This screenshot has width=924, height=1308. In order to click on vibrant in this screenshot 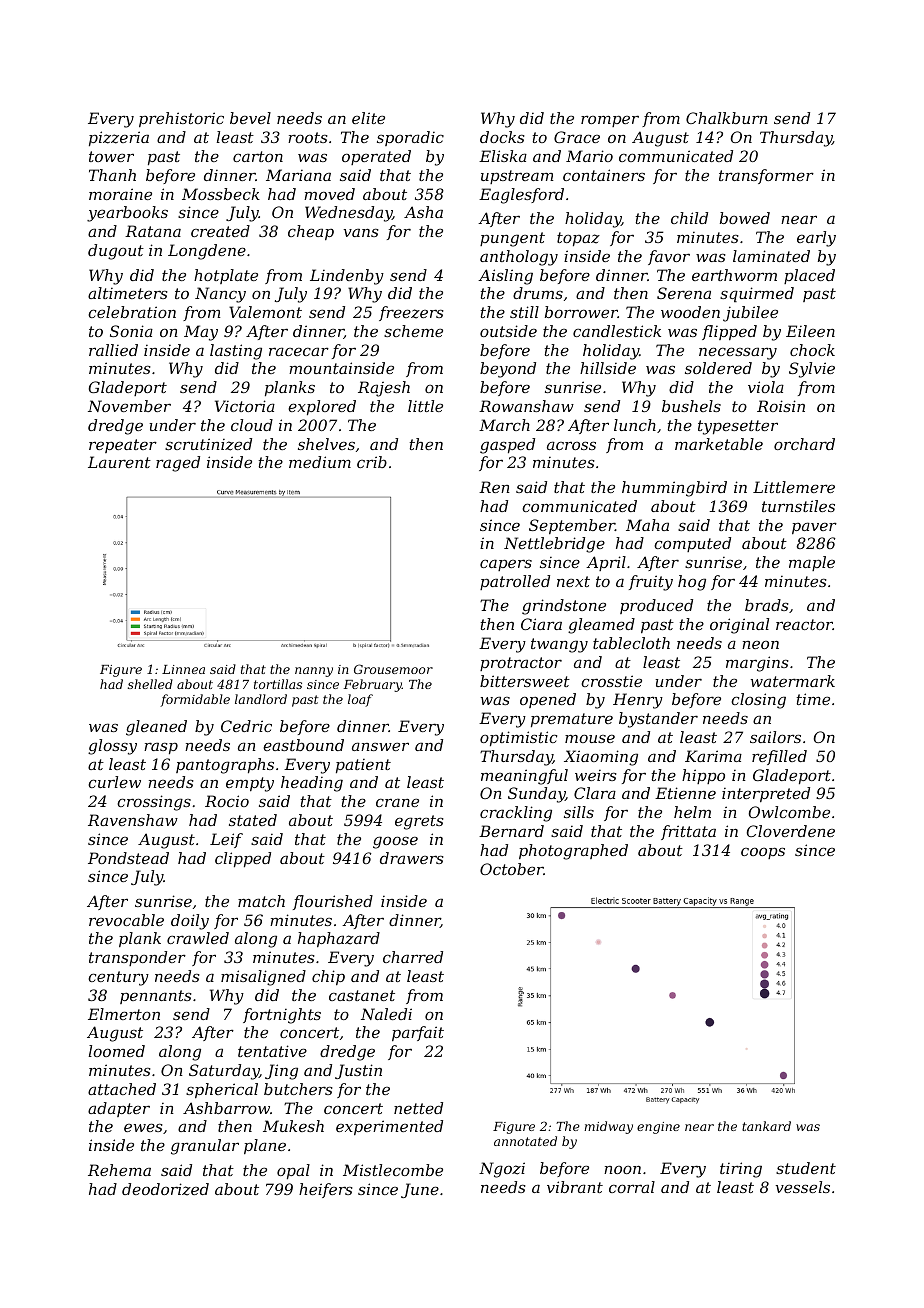, I will do `click(575, 1187)`.
